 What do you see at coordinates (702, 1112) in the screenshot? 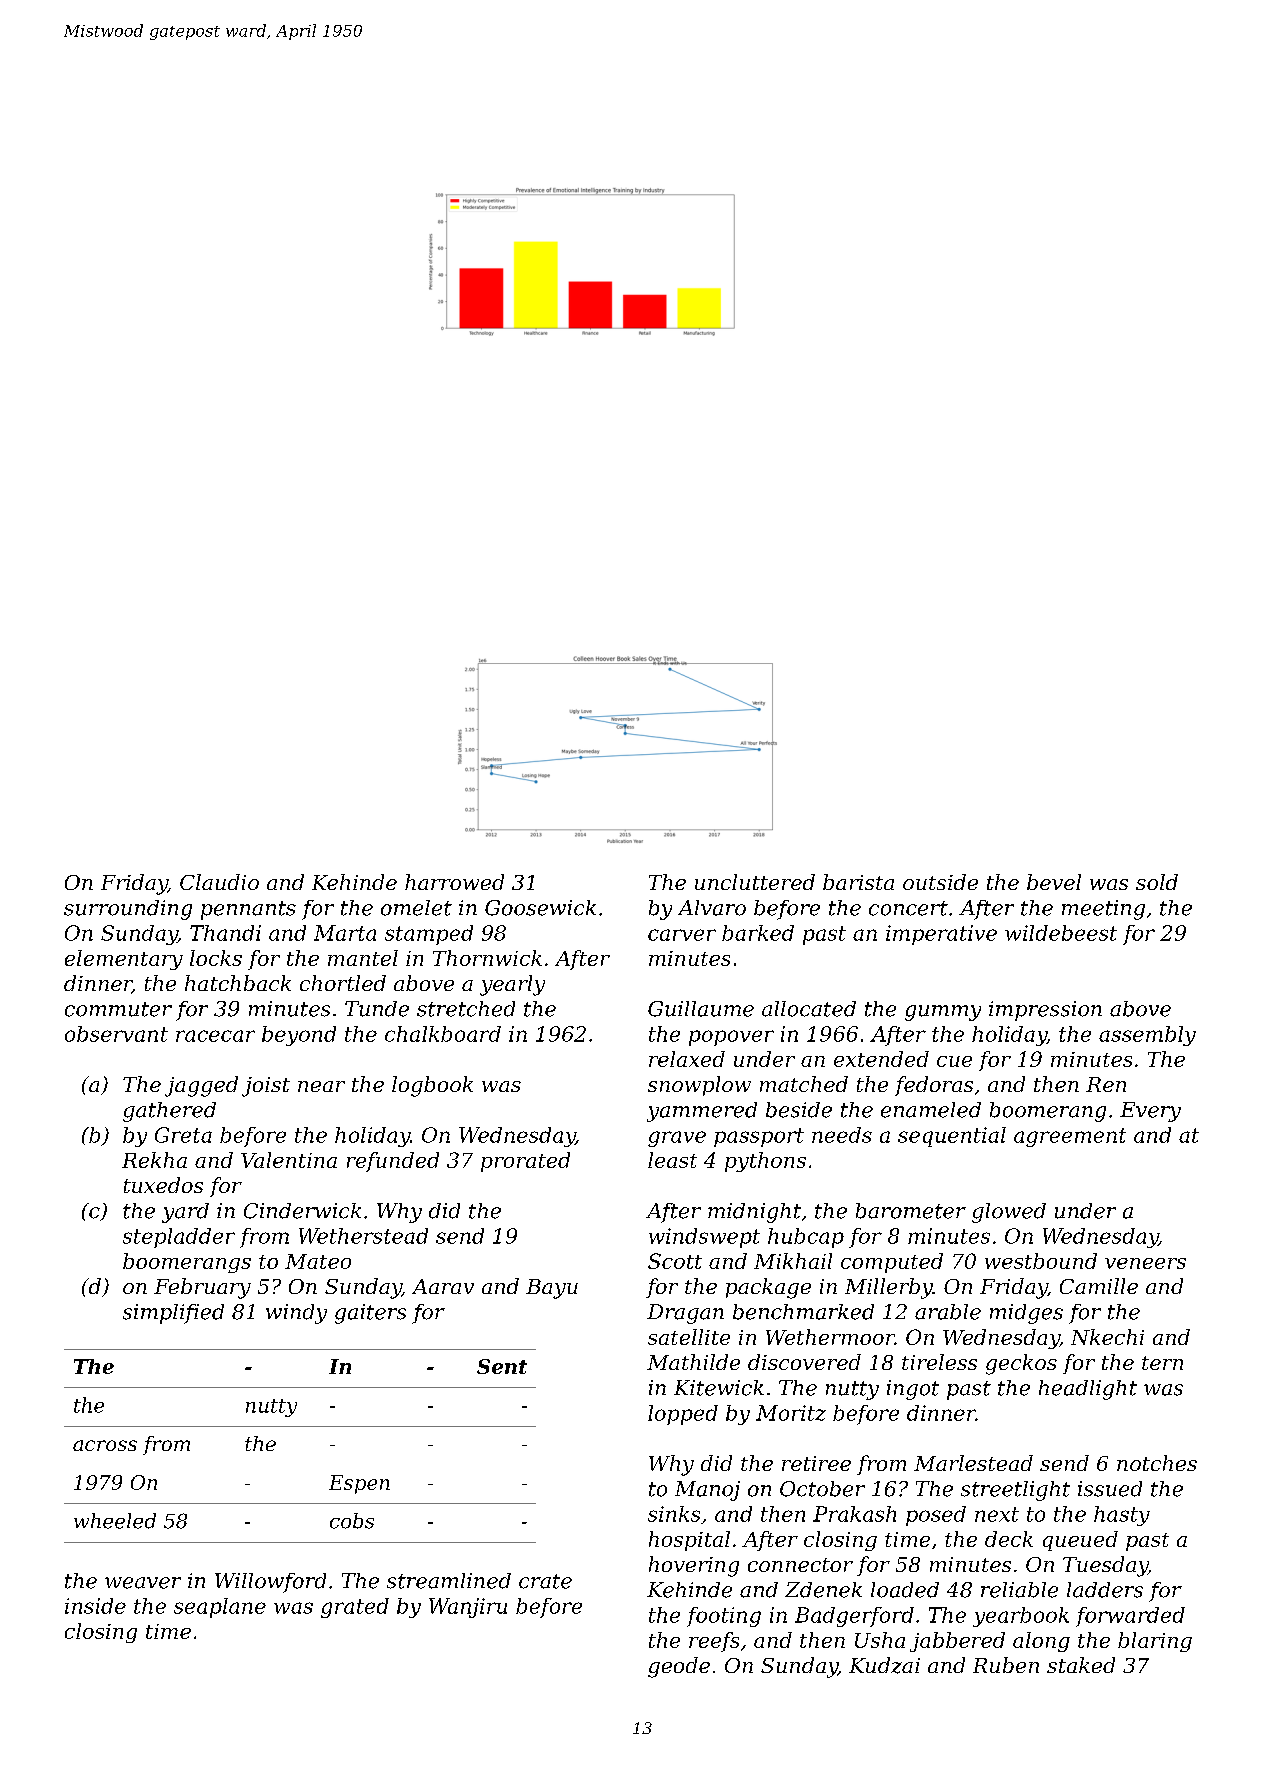
I see `yammered` at bounding box center [702, 1112].
